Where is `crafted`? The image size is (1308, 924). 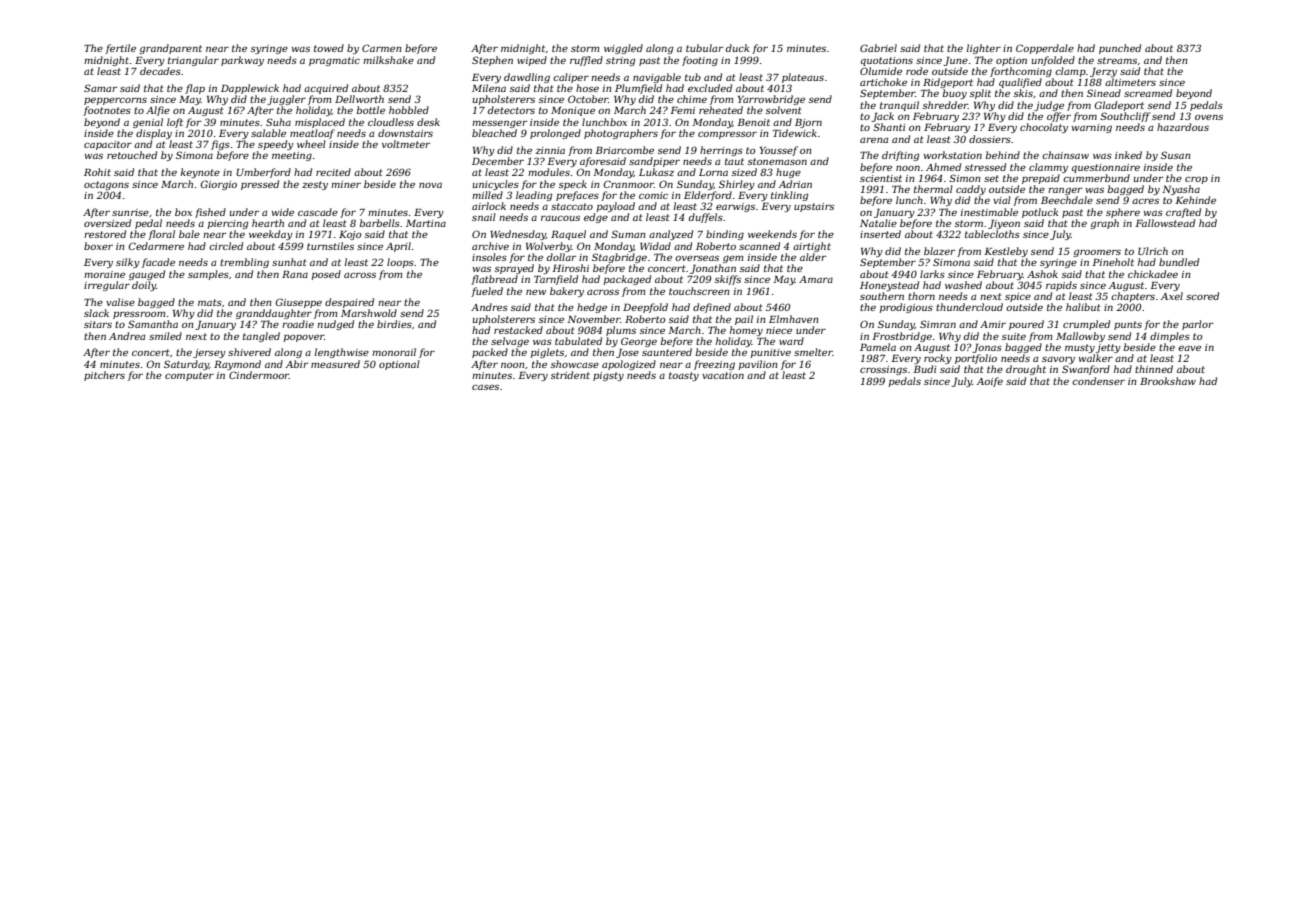 crafted is located at coordinates (1183, 213).
